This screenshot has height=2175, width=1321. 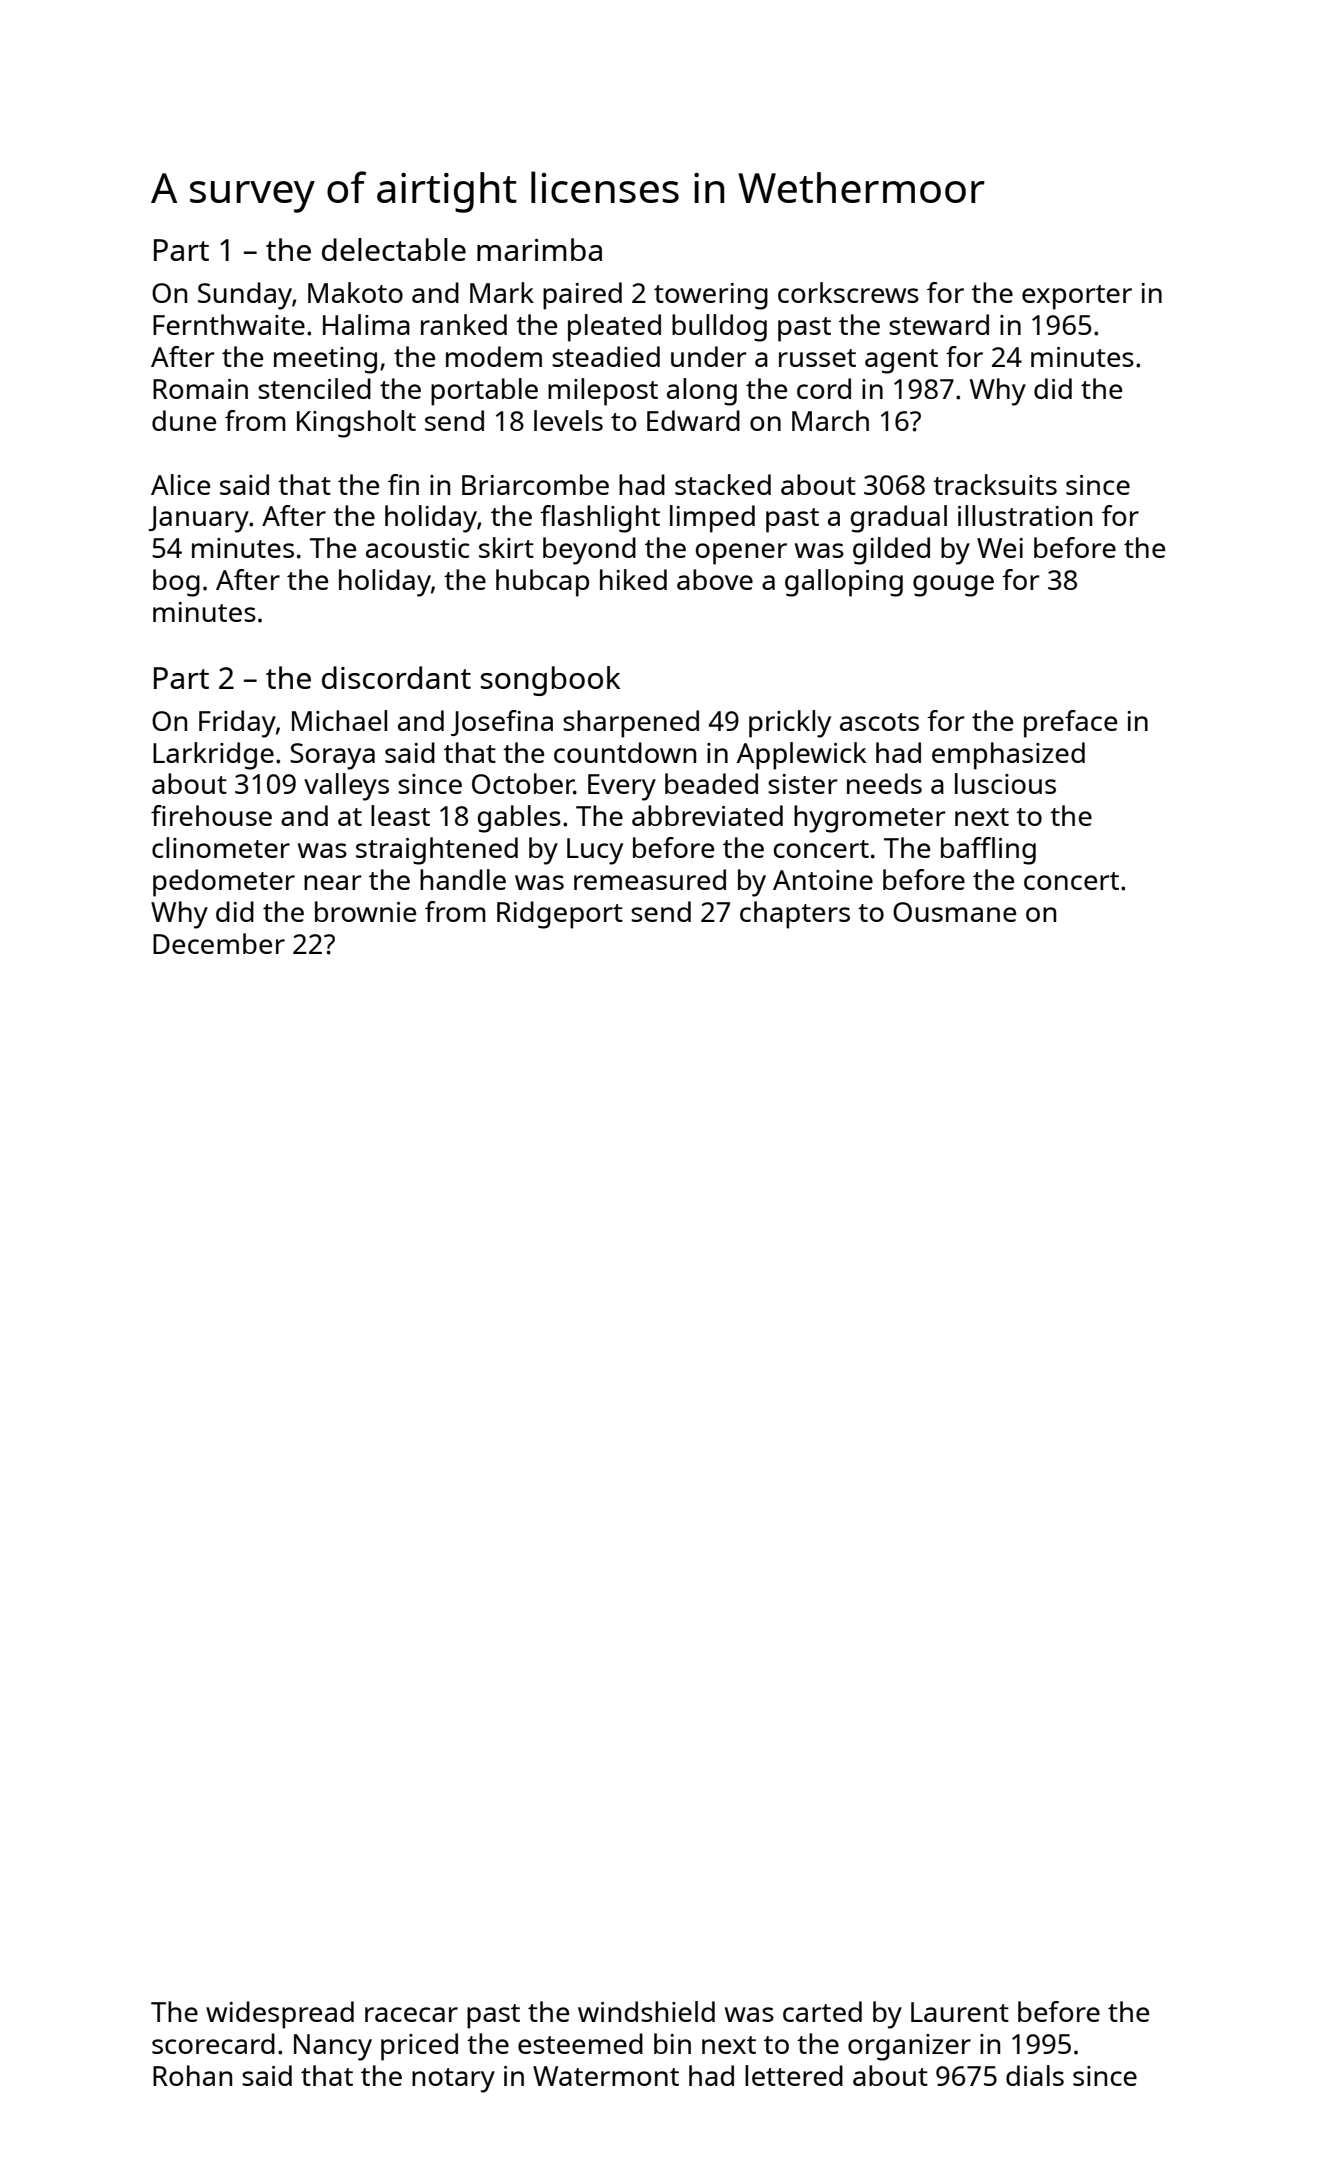 I want to click on dials, so click(x=1035, y=2075).
